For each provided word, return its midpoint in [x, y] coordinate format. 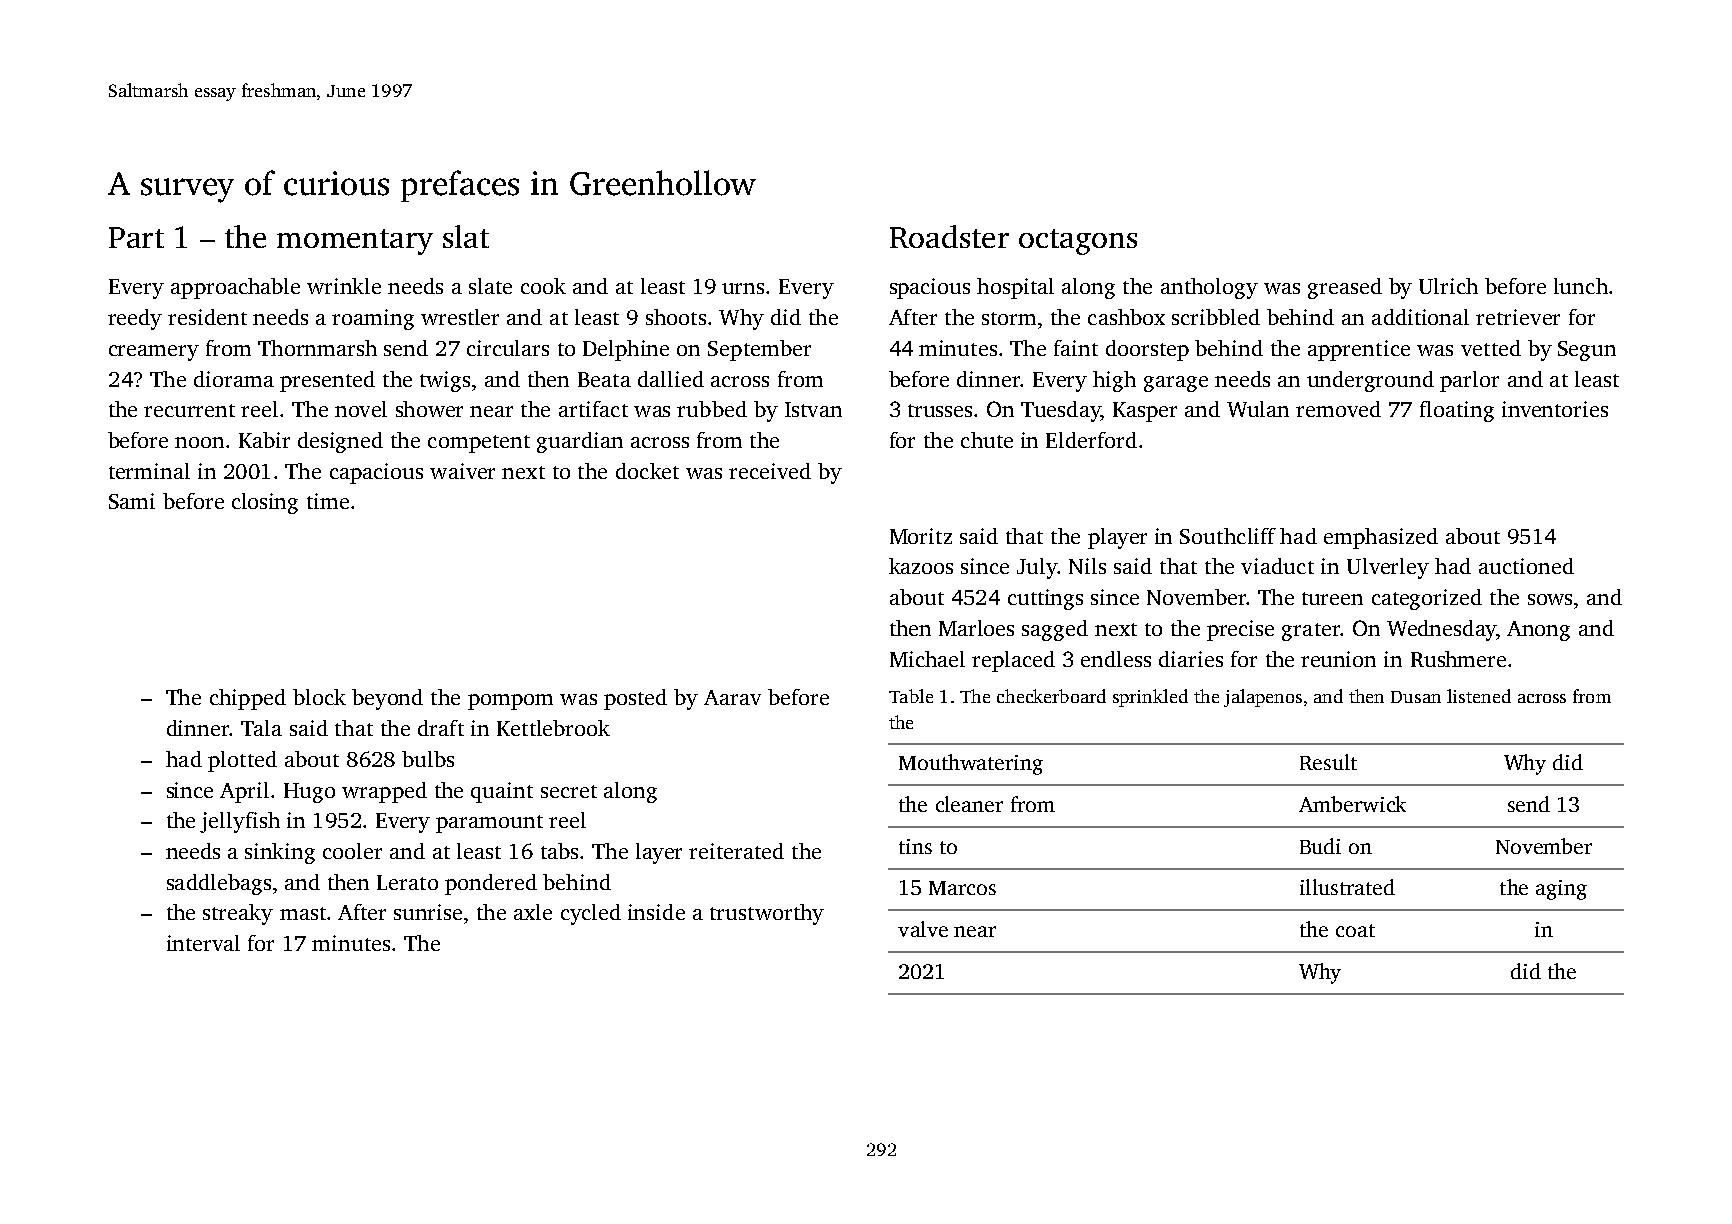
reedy [135, 319]
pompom [510, 702]
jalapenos [1263, 698]
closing [265, 503]
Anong [1538, 631]
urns [743, 288]
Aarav [732, 697]
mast [303, 913]
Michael [927, 659]
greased [1345, 288]
